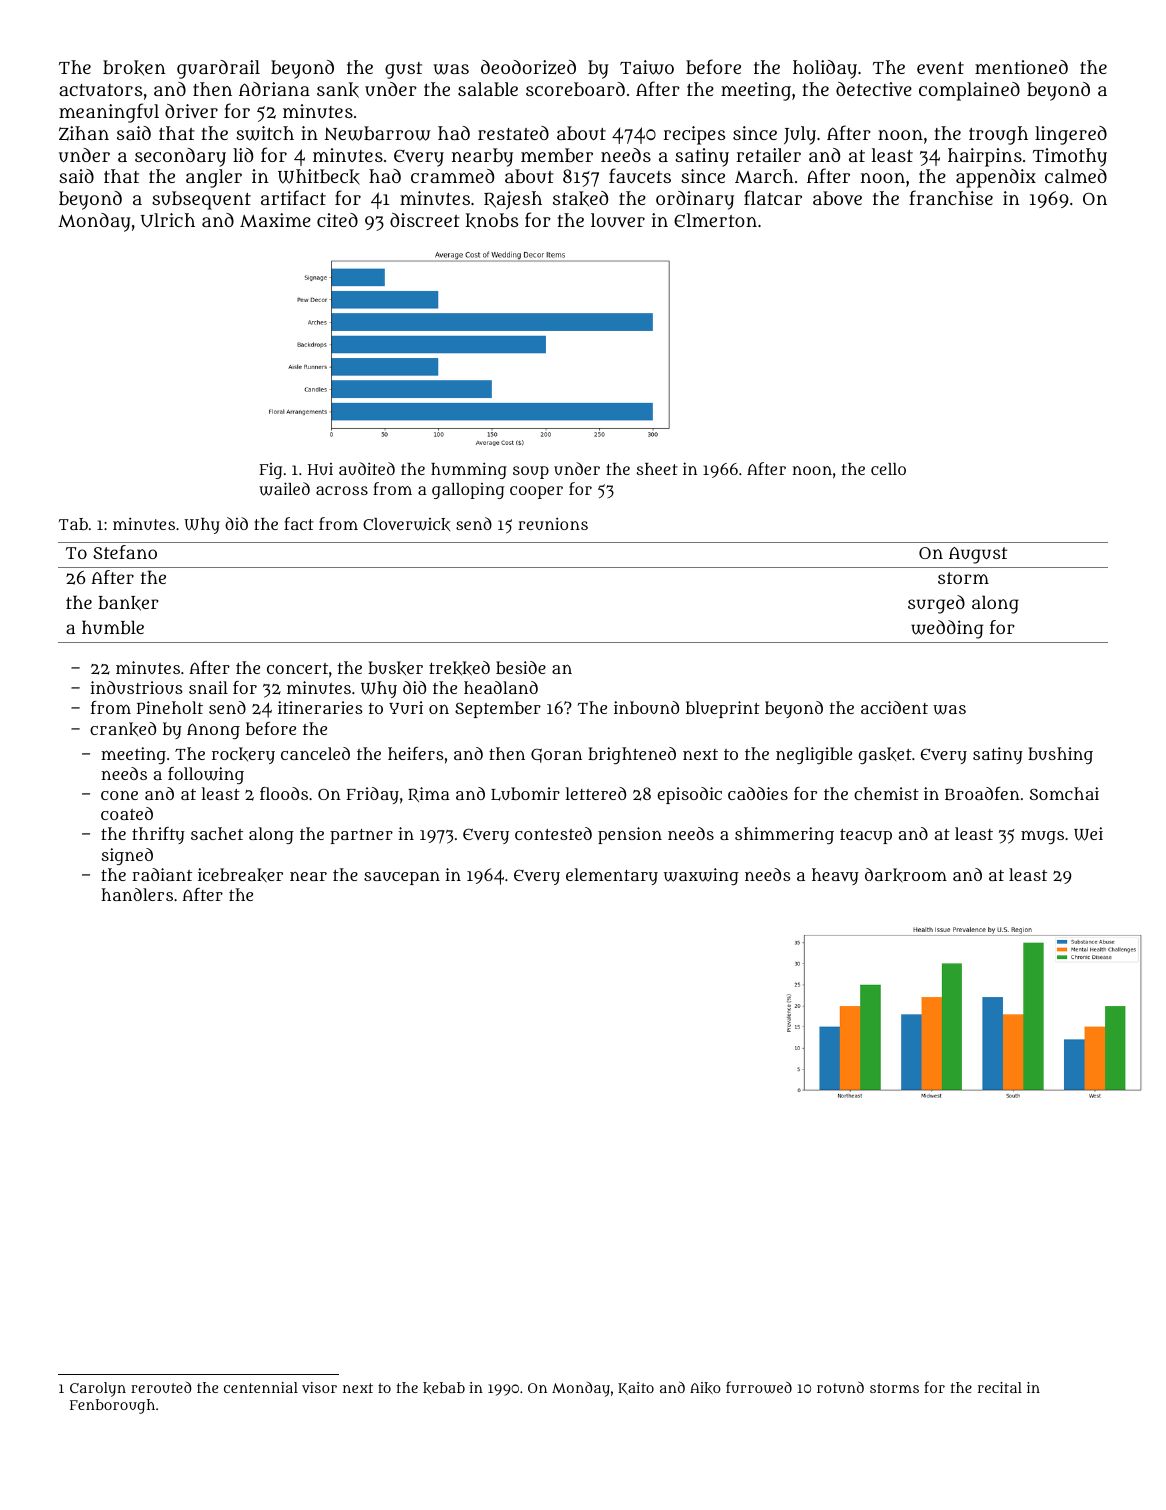  Describe the element at coordinates (319, 1387) in the document. I see `visor` at that location.
